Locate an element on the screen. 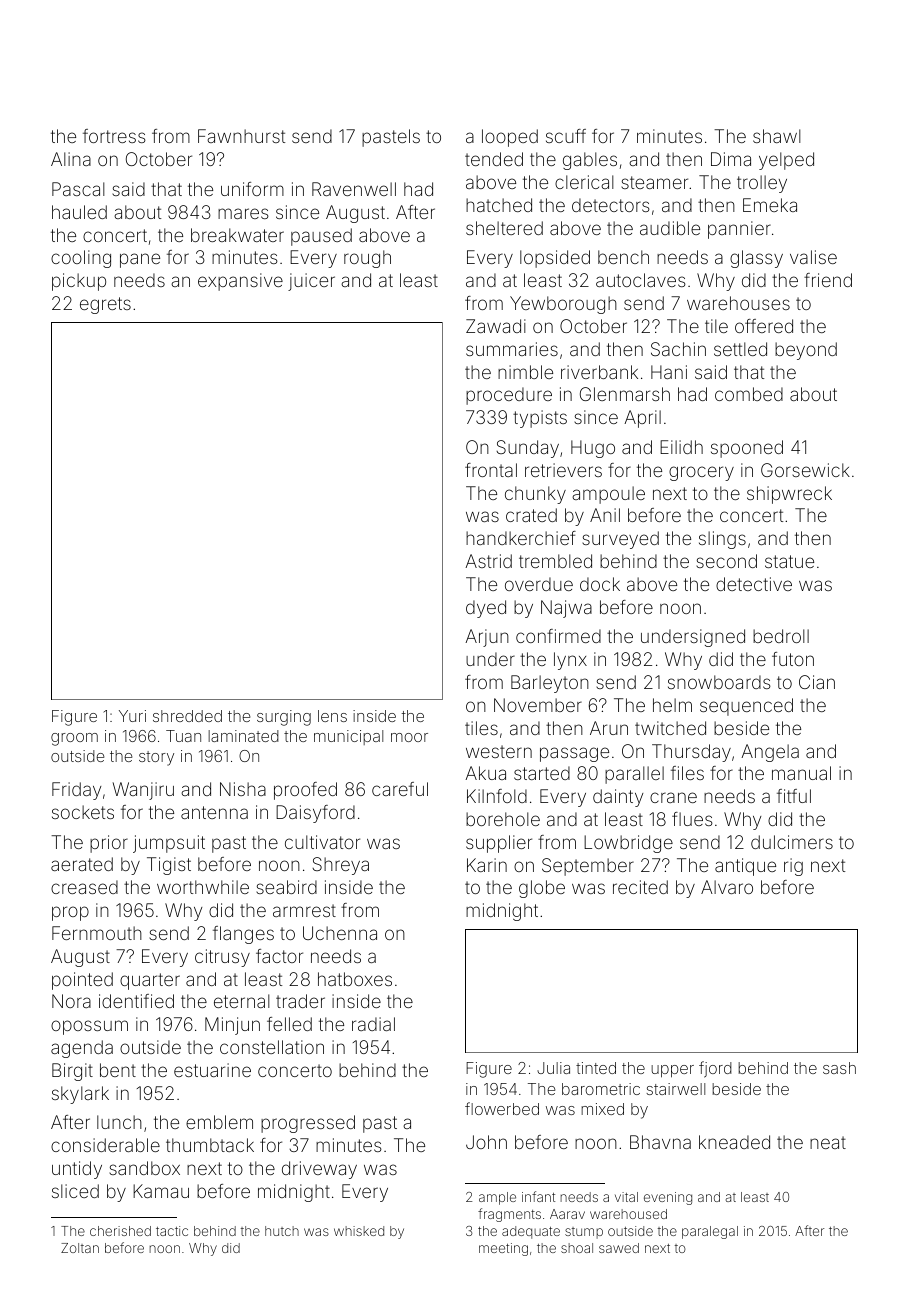 The width and height of the screenshot is (908, 1316). Ravenwell is located at coordinates (354, 189).
